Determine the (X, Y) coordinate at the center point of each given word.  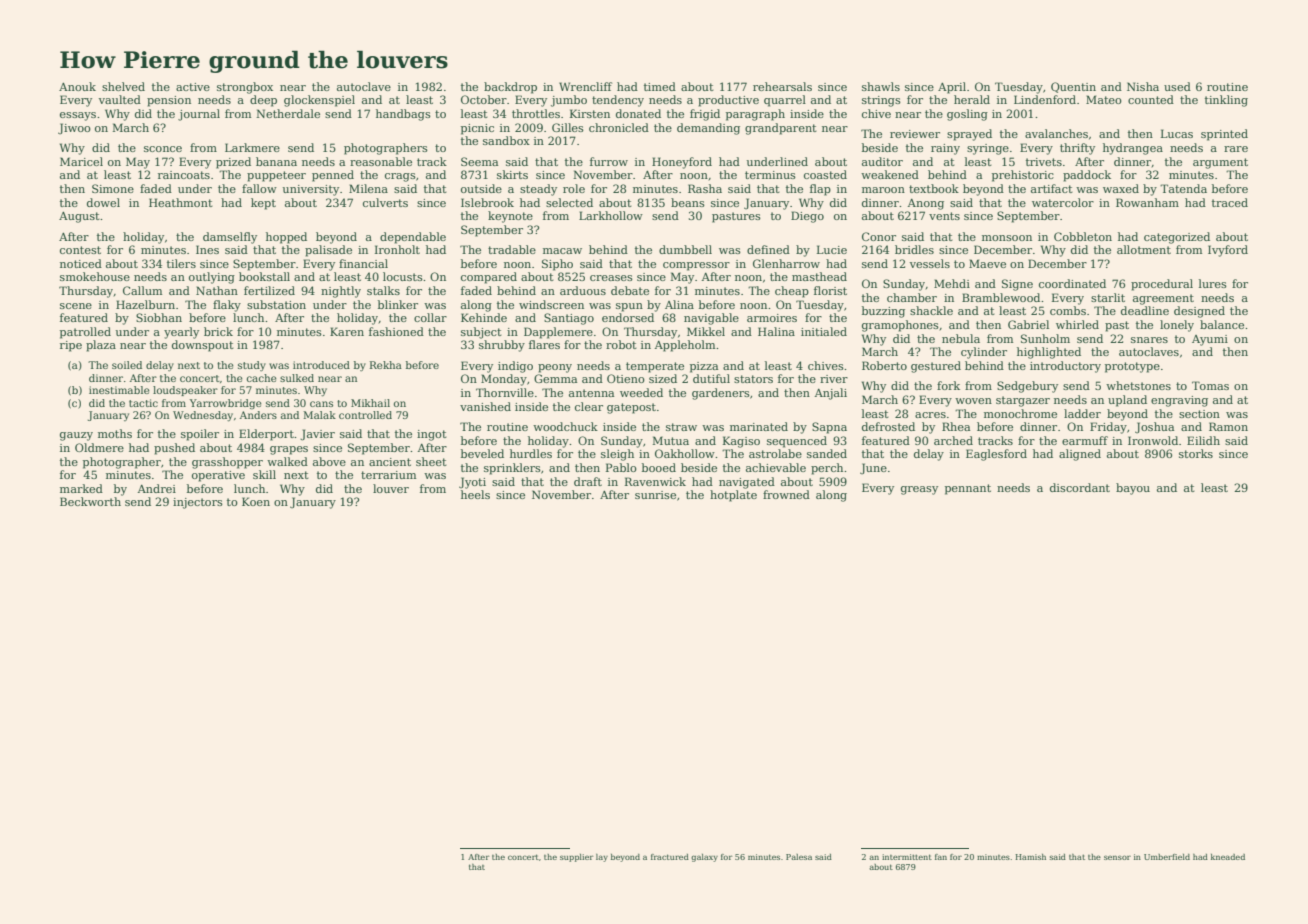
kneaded (1228, 857)
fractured (670, 857)
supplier (576, 858)
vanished (485, 406)
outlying (212, 278)
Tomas (1210, 385)
